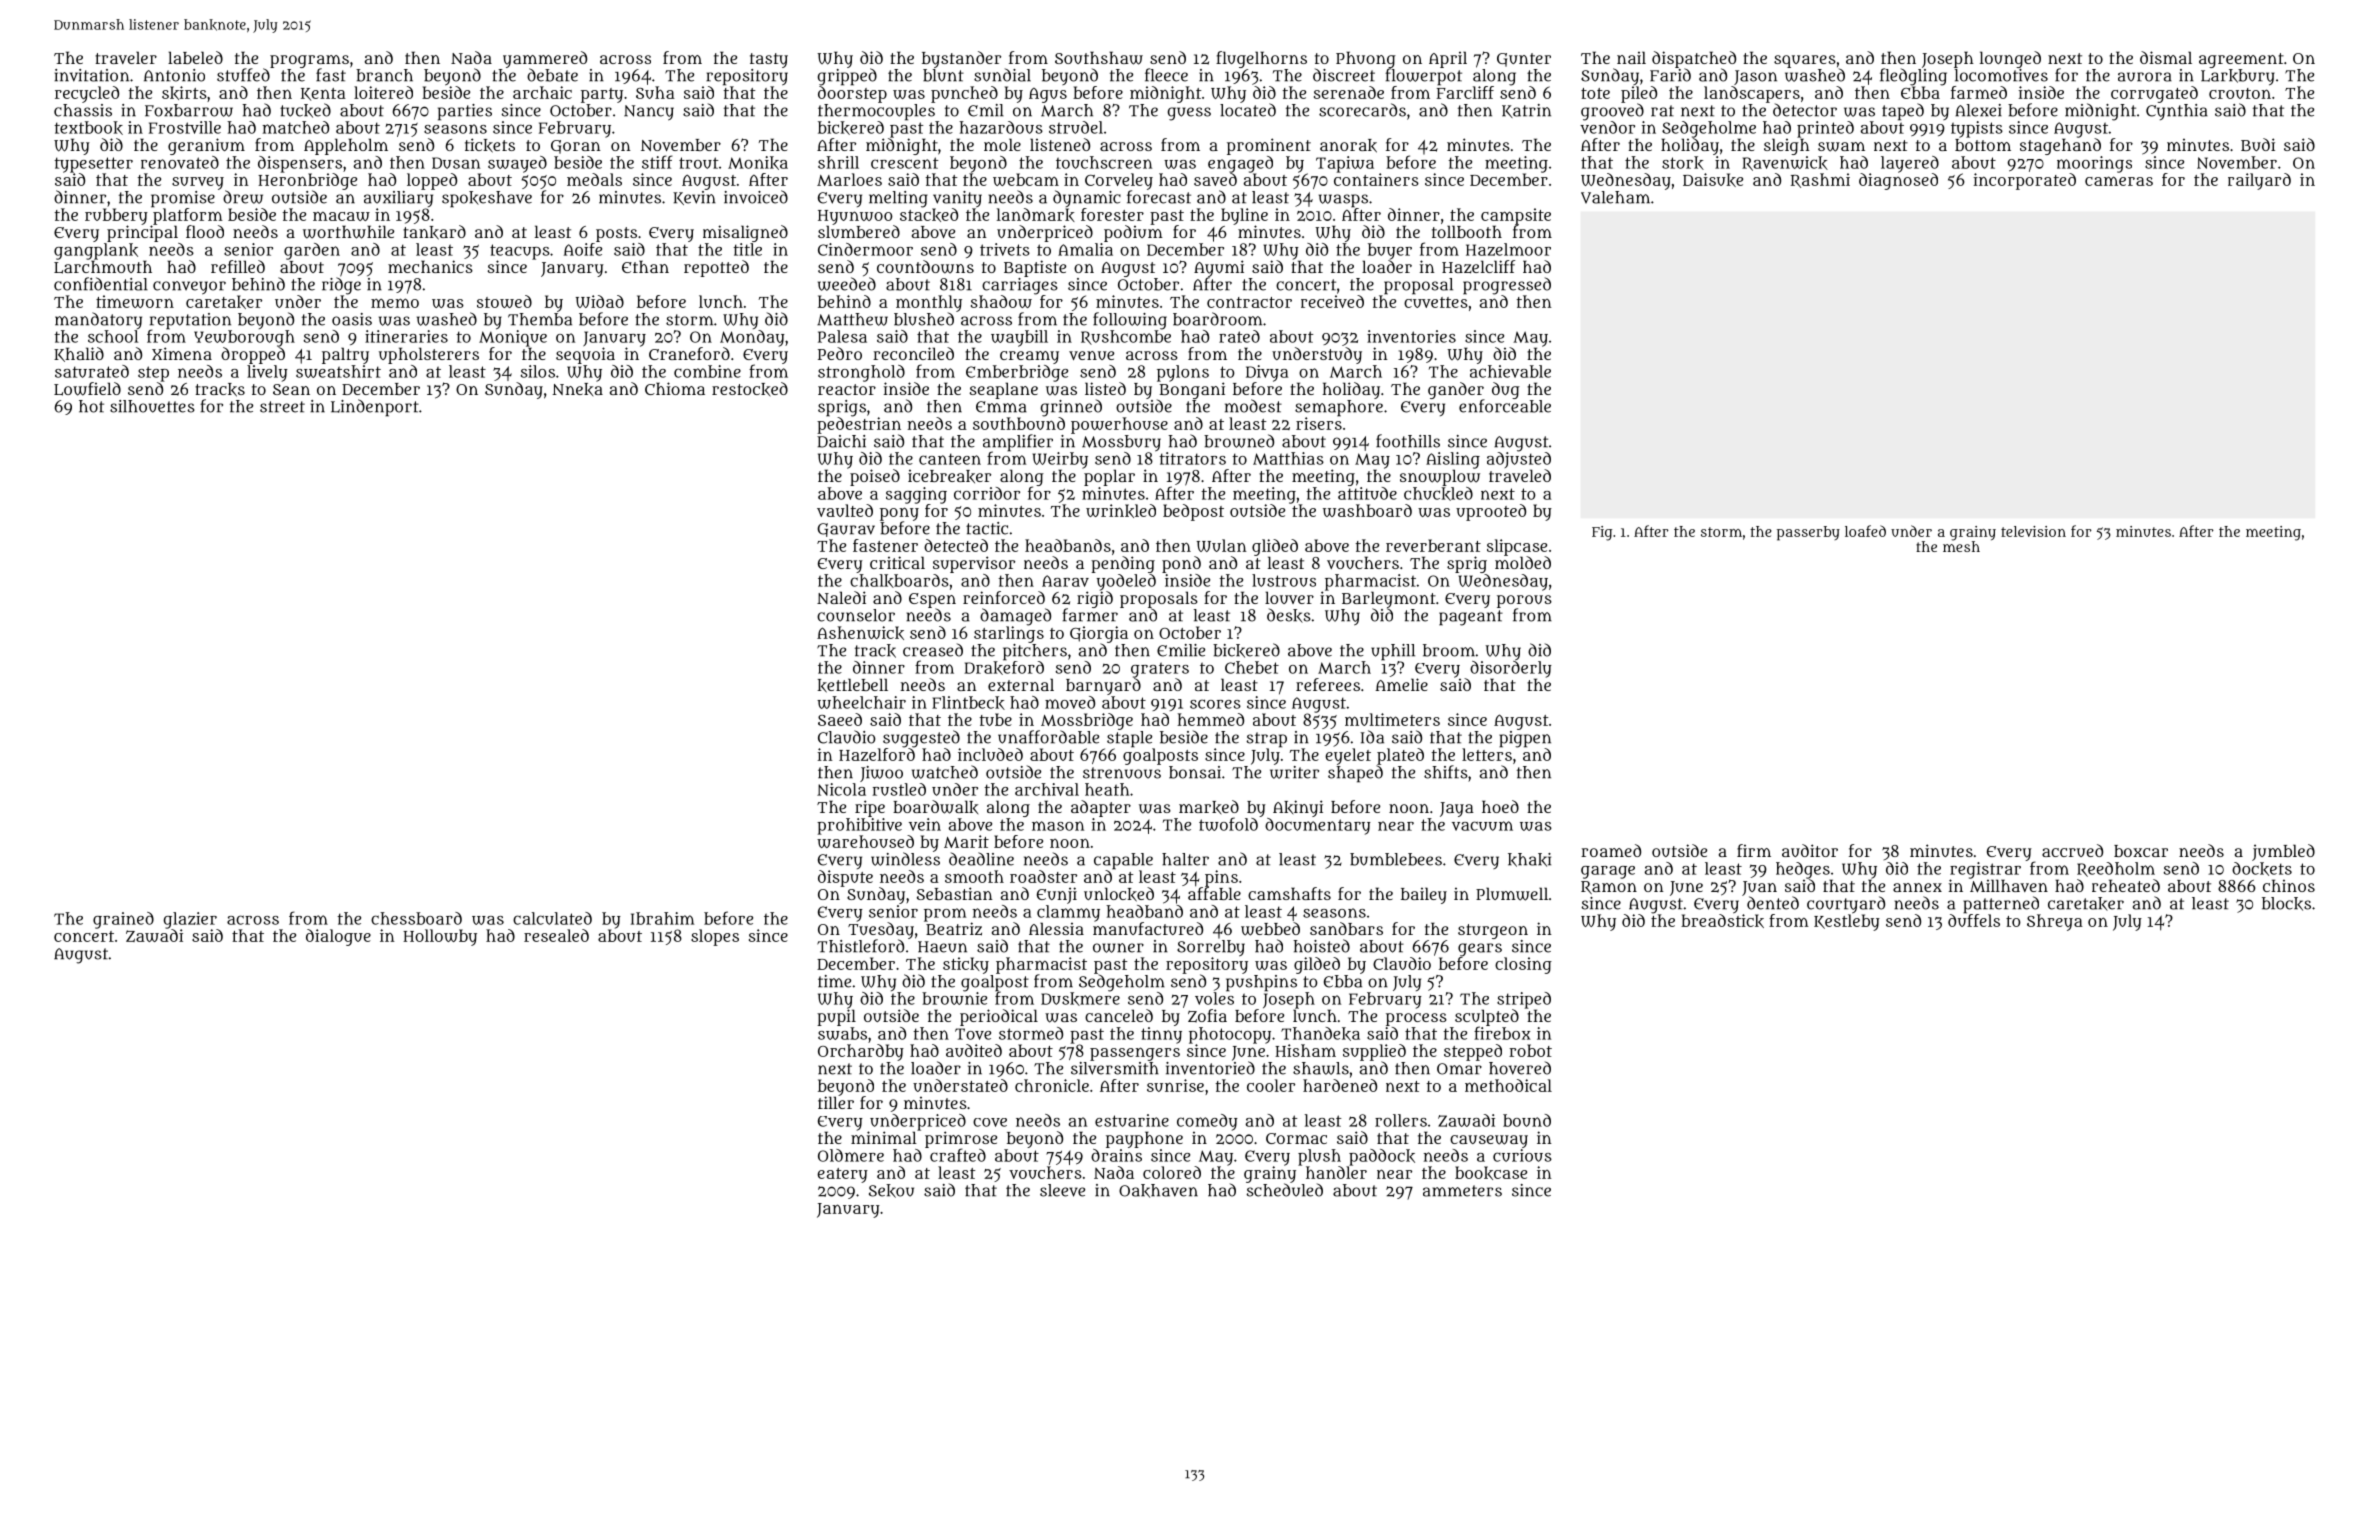  Describe the element at coordinates (842, 1033) in the image. I see `swabs` at that location.
